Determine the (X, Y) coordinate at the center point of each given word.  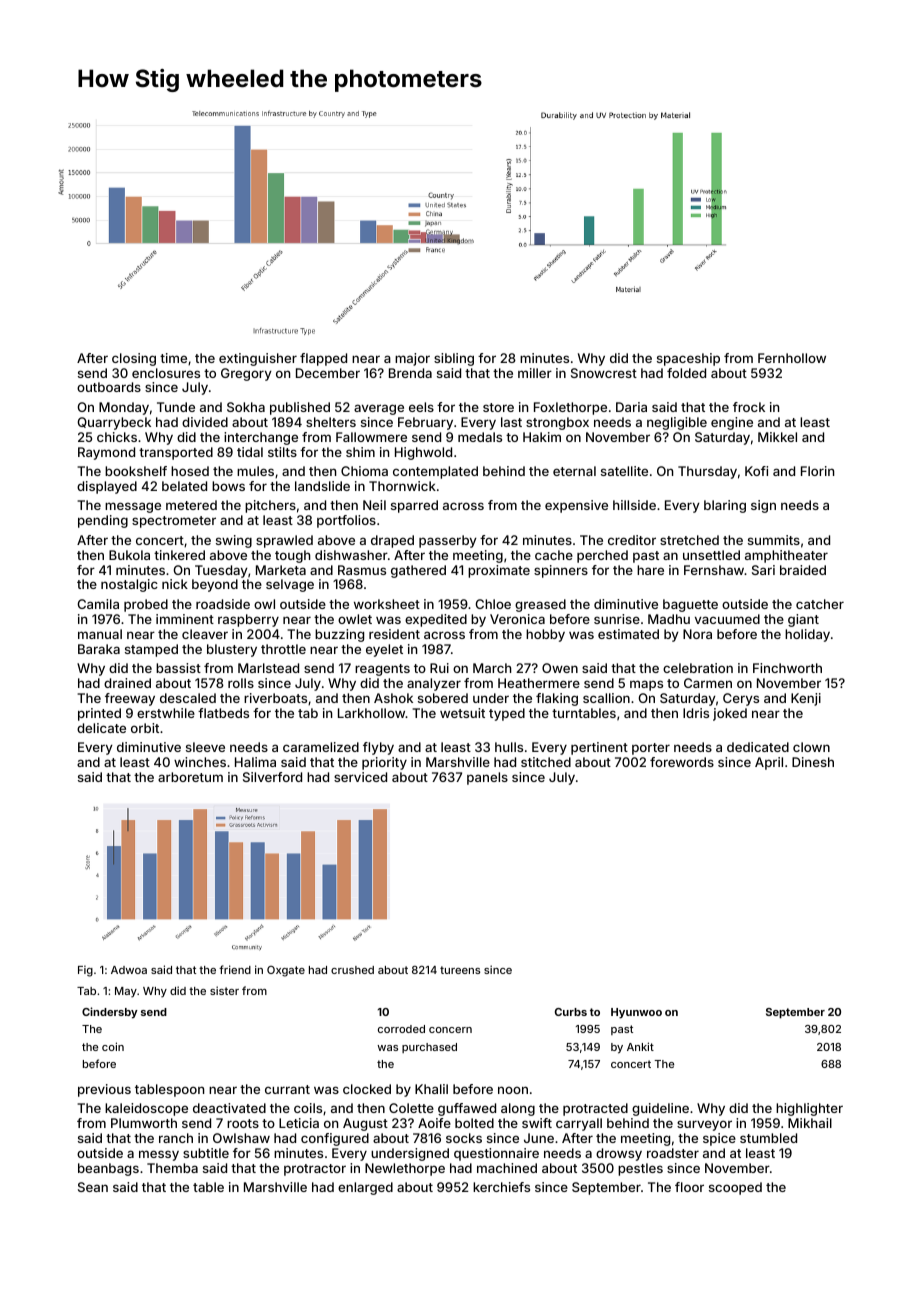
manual (100, 634)
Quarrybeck (114, 423)
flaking (557, 699)
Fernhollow (792, 358)
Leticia (299, 1123)
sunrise (617, 619)
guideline (660, 1109)
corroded (401, 1029)
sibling (454, 359)
